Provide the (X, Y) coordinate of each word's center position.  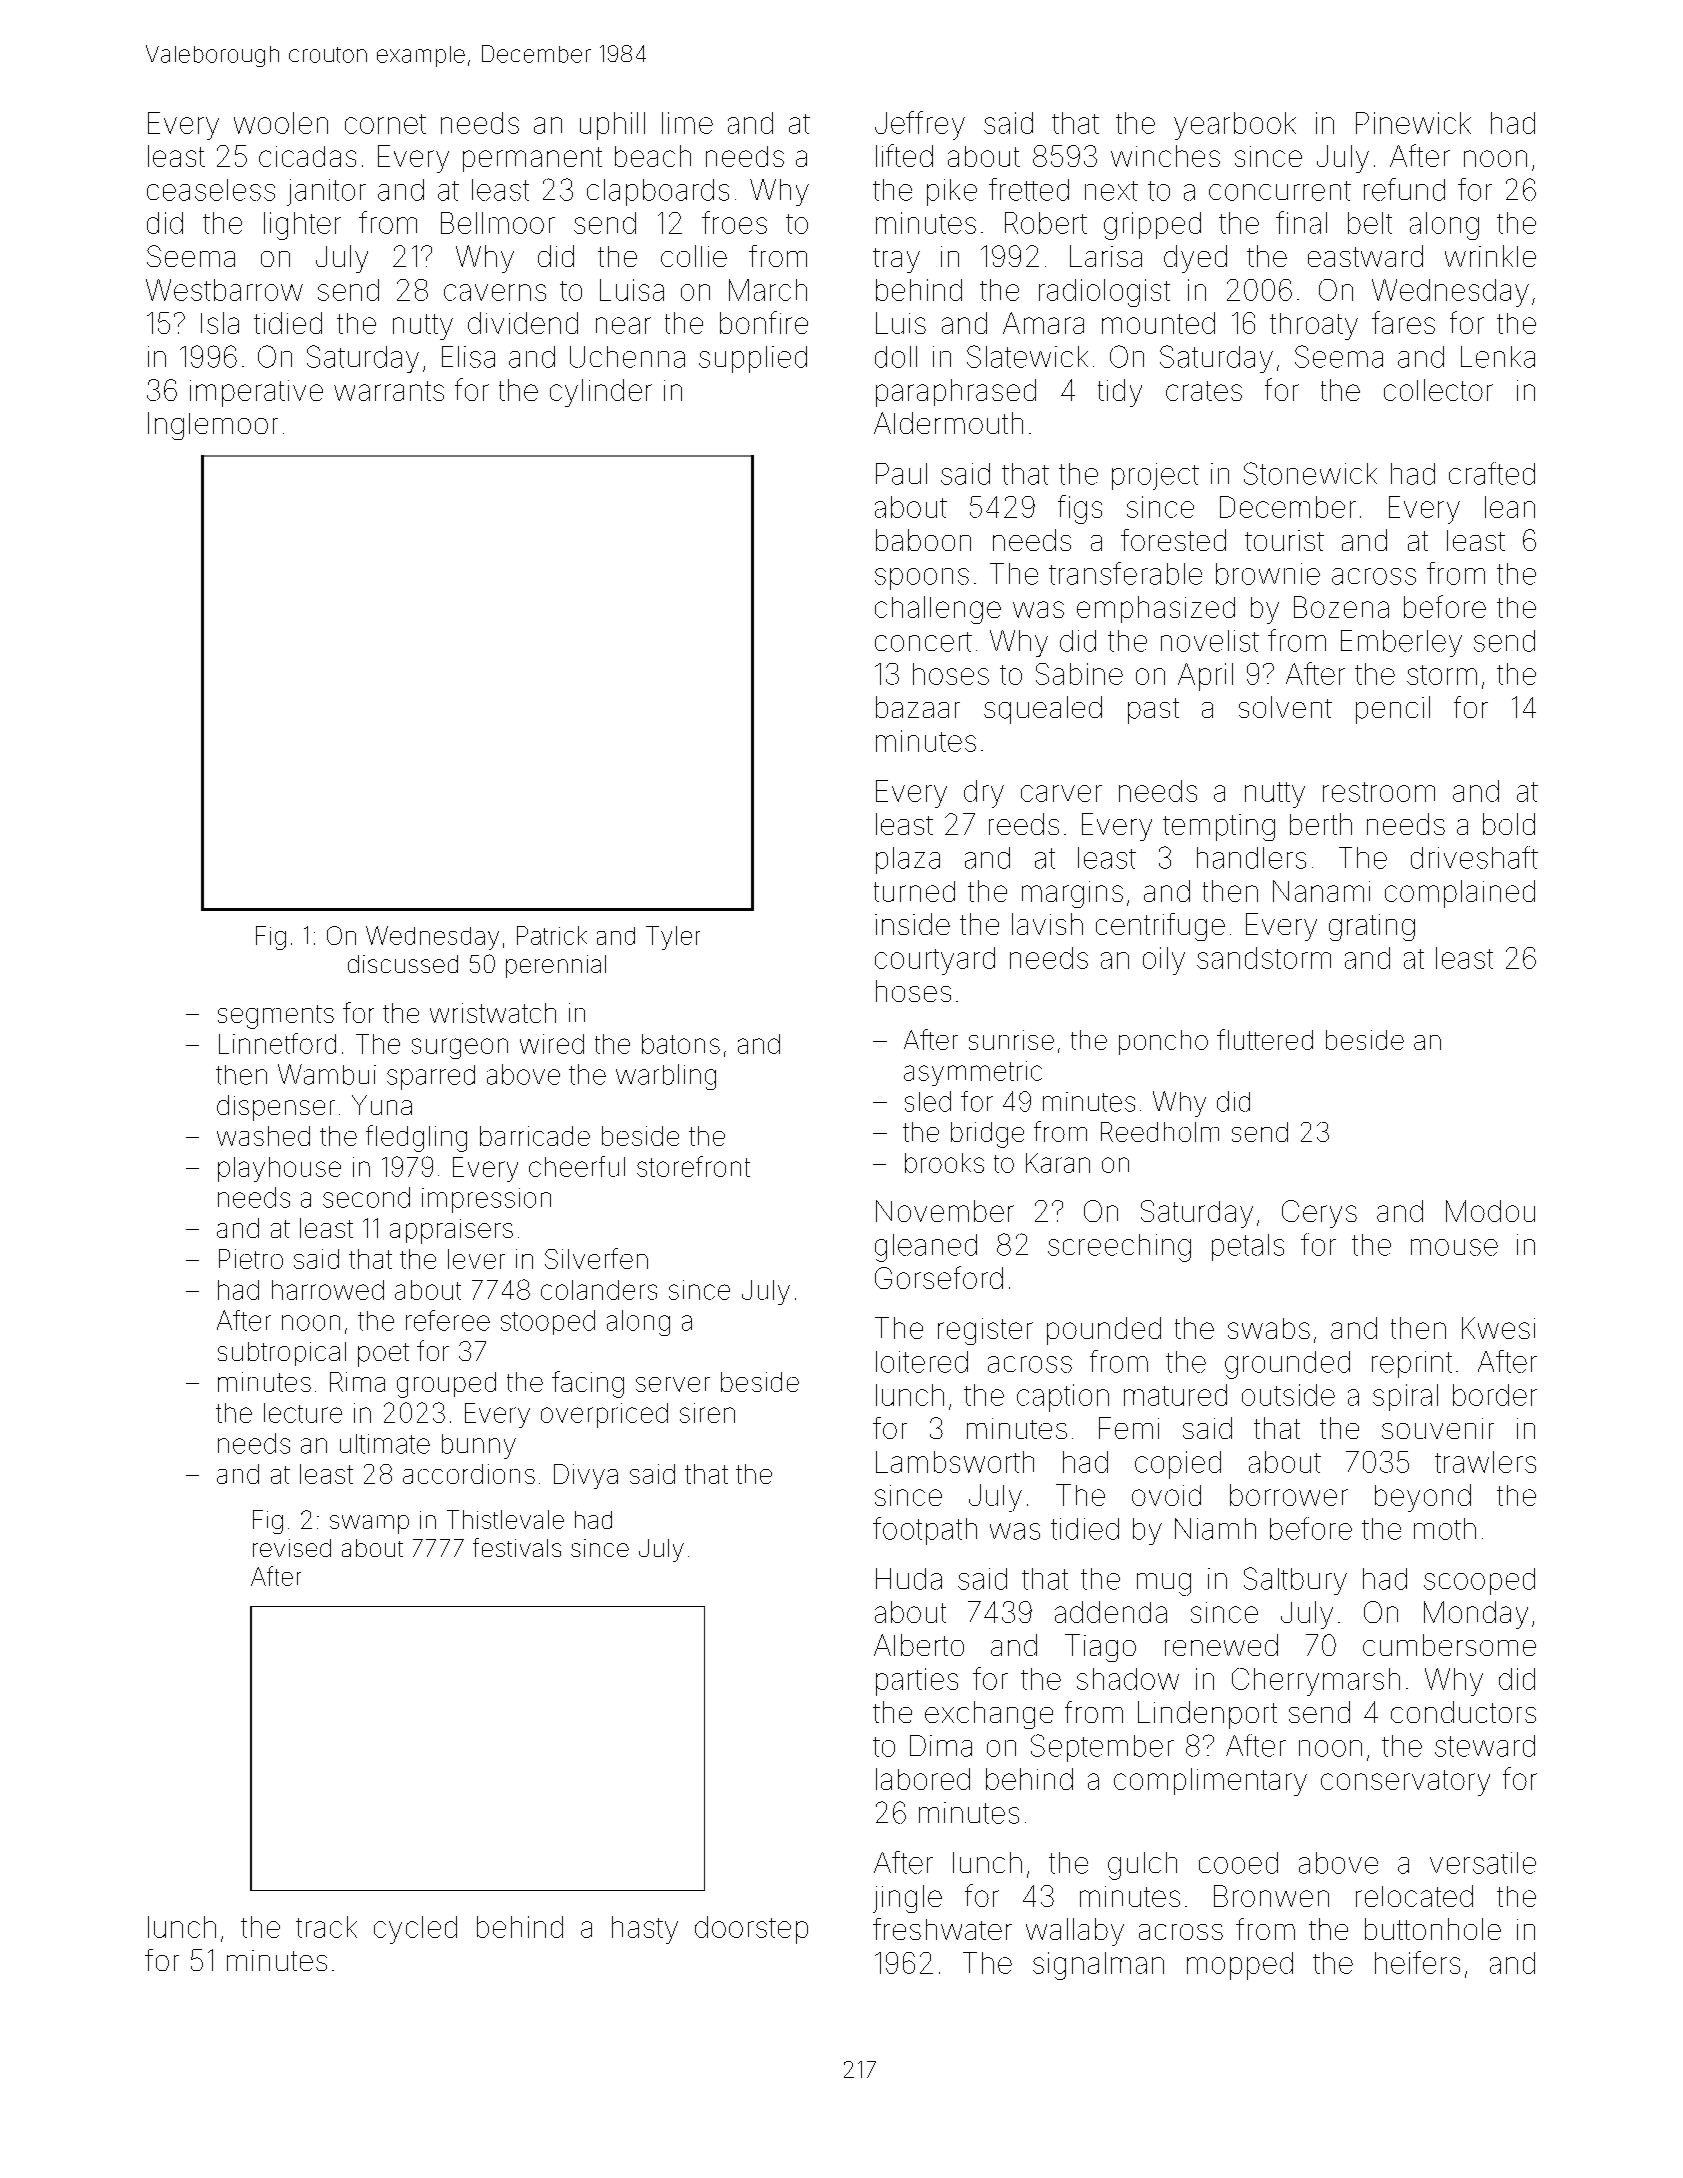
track (326, 1927)
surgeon (460, 1048)
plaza (908, 860)
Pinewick (1413, 123)
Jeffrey (920, 125)
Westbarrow (224, 290)
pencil (1393, 710)
